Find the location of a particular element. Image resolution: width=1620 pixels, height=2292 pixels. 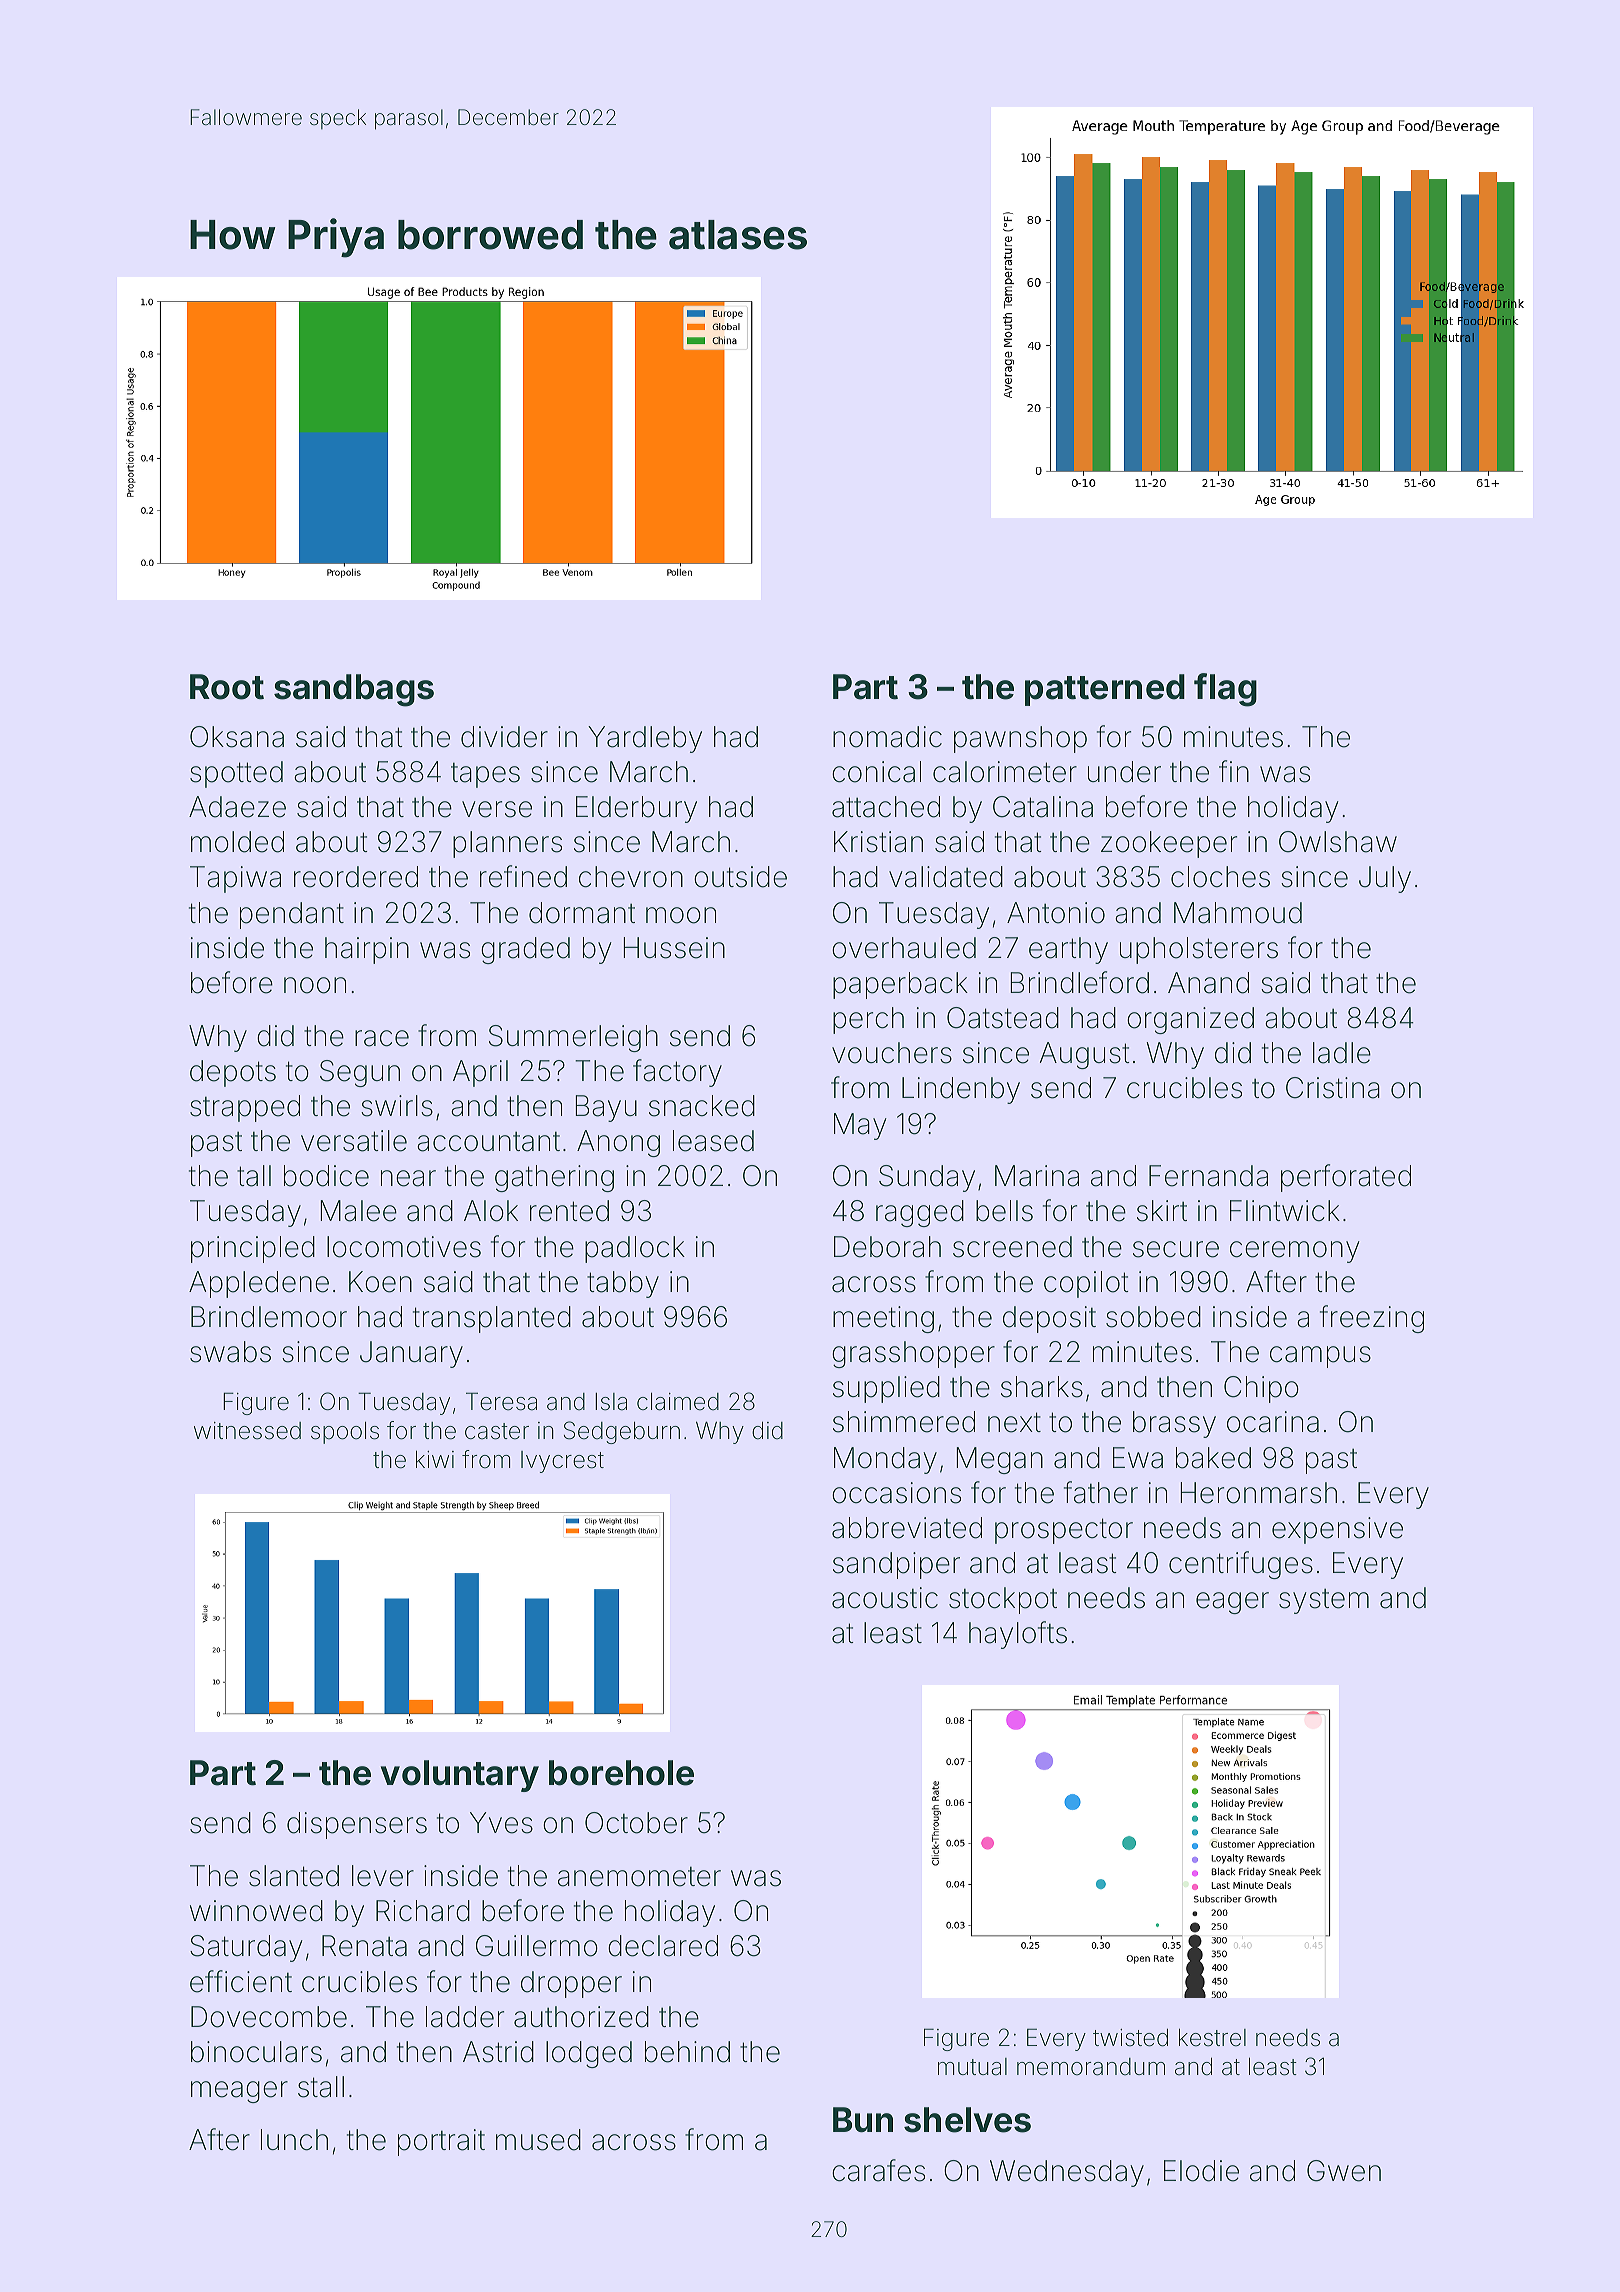

dispensers is located at coordinates (357, 1825).
